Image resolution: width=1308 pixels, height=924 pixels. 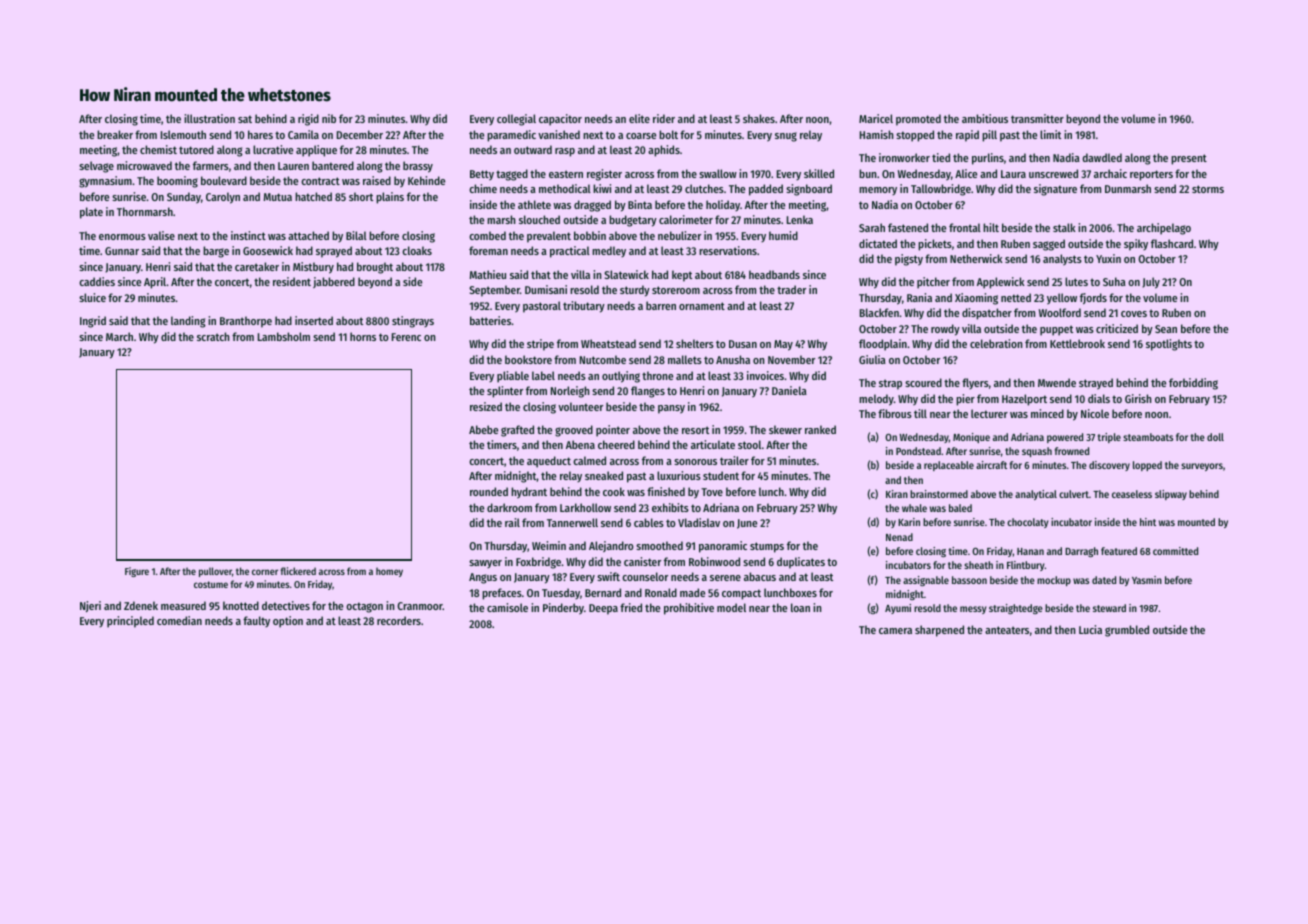 I want to click on sat, so click(x=245, y=119).
